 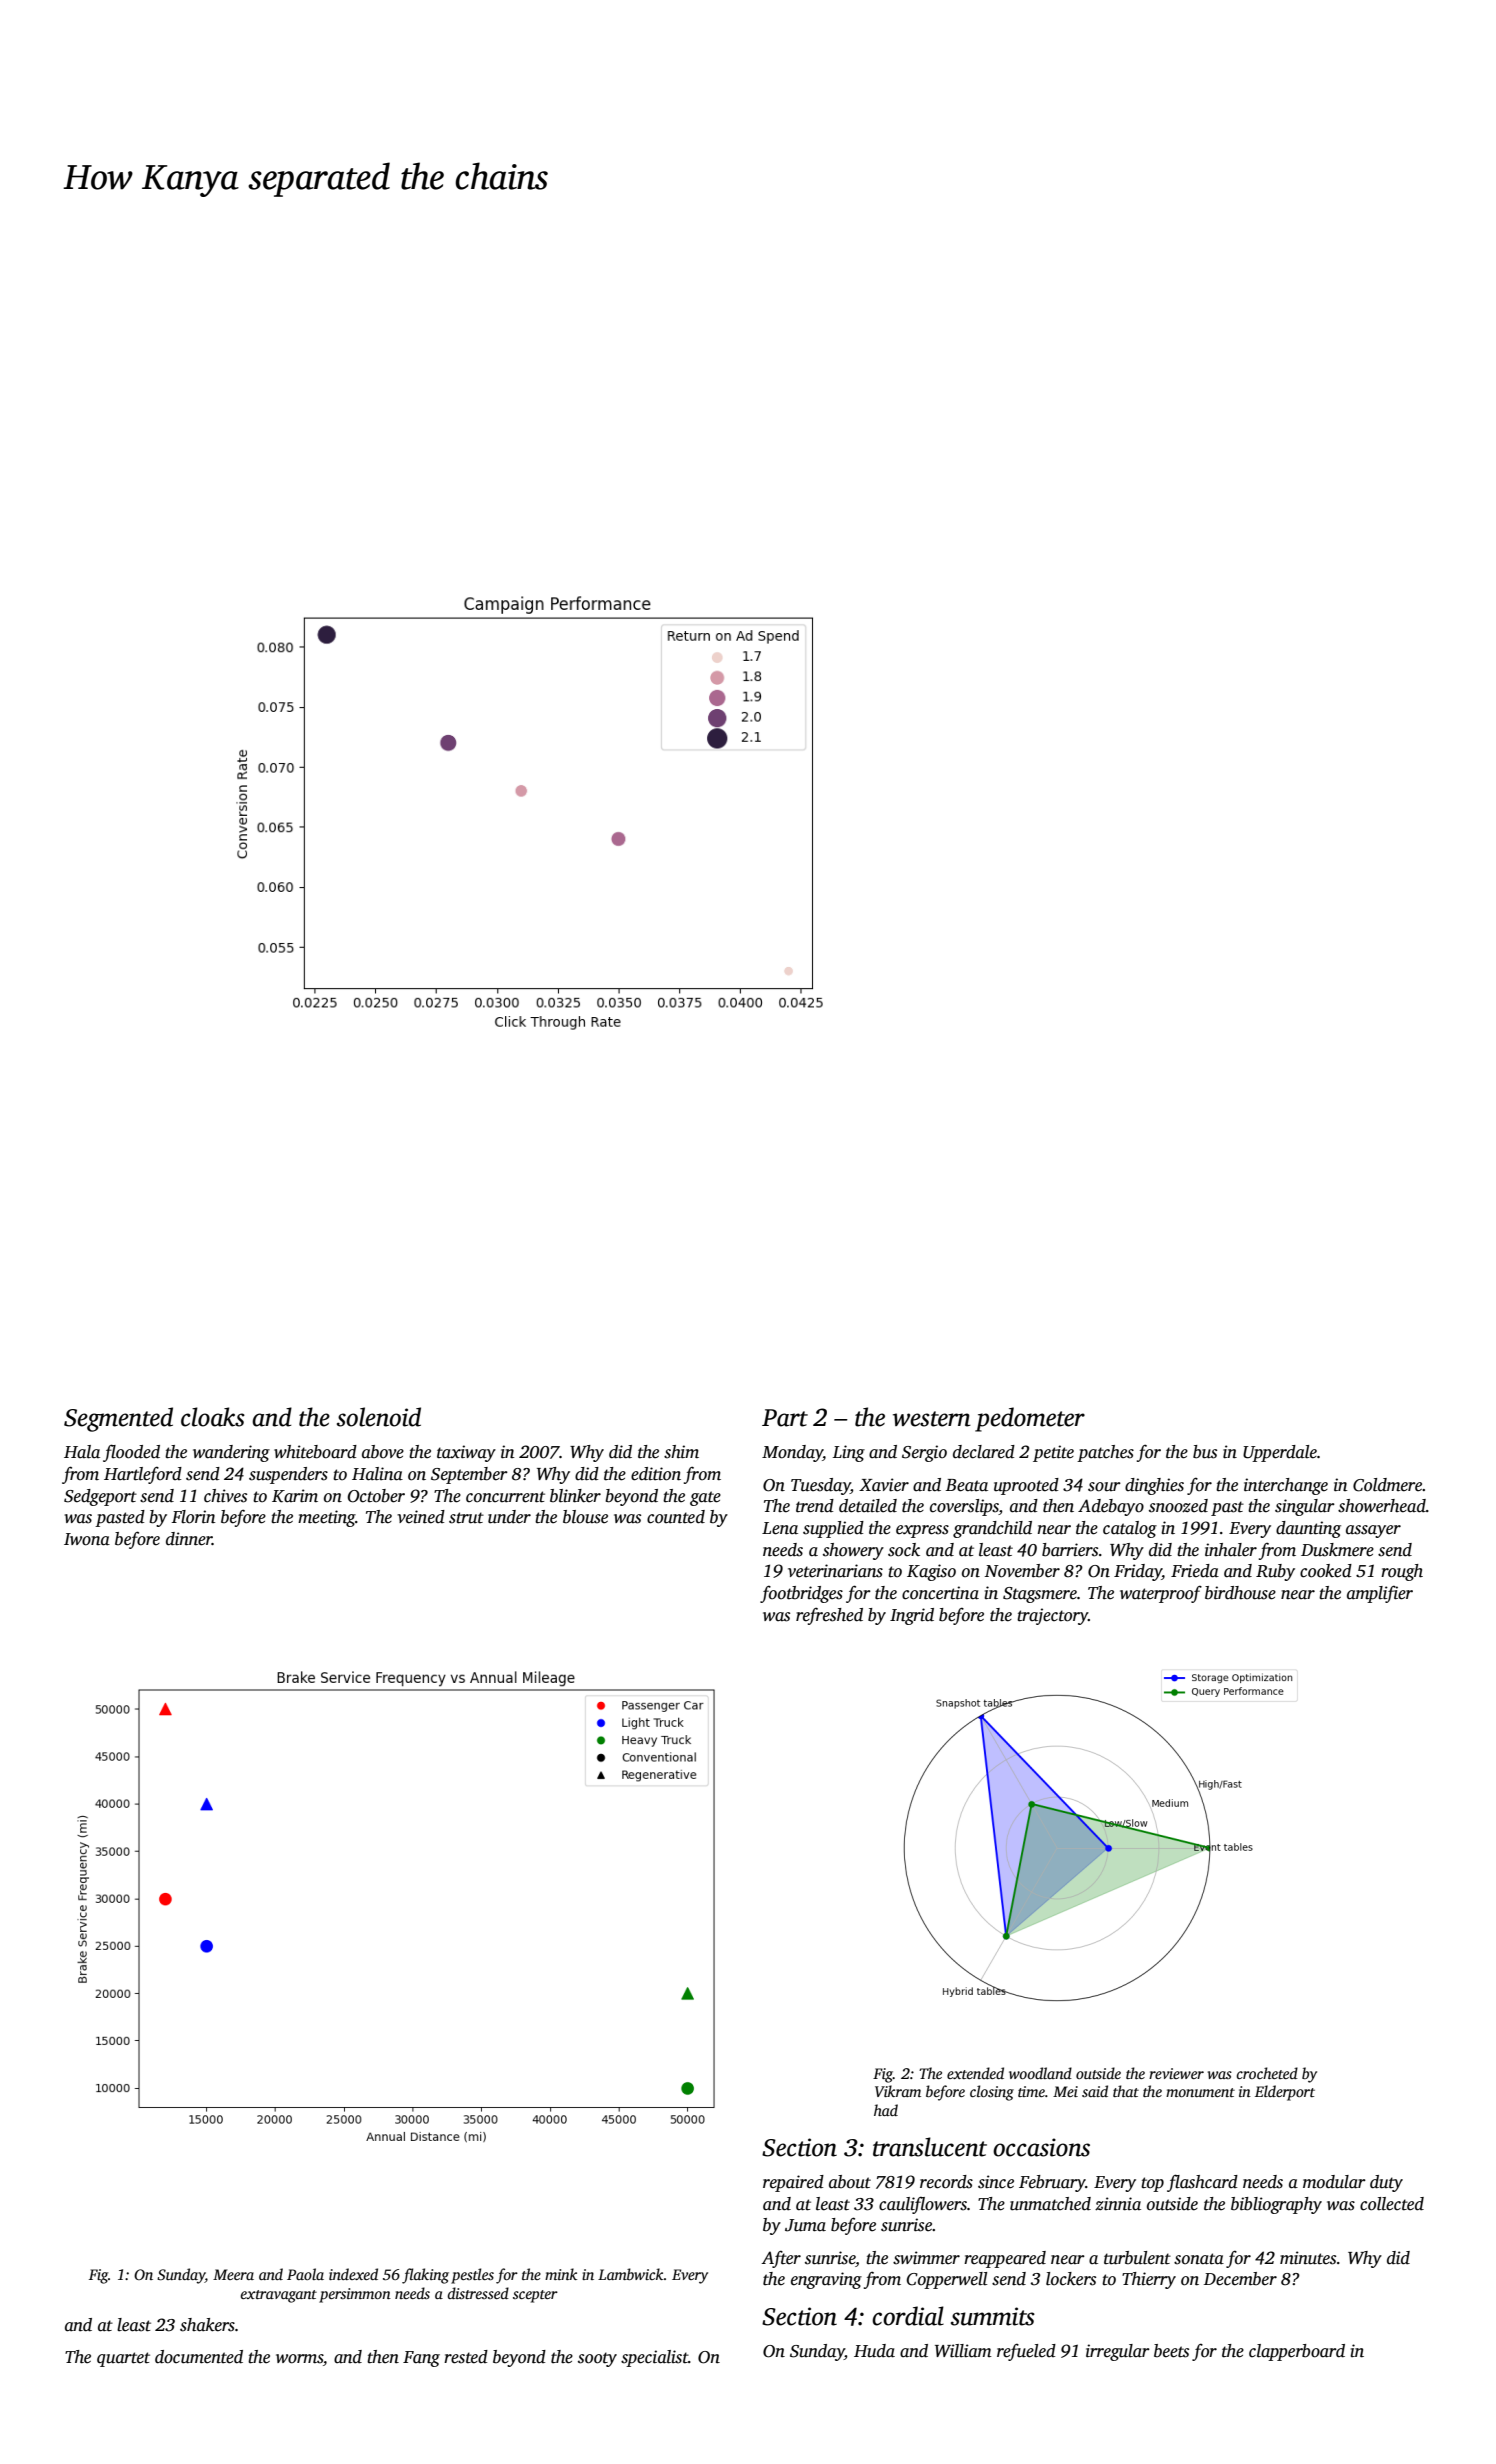 I want to click on repaired, so click(x=793, y=2183).
